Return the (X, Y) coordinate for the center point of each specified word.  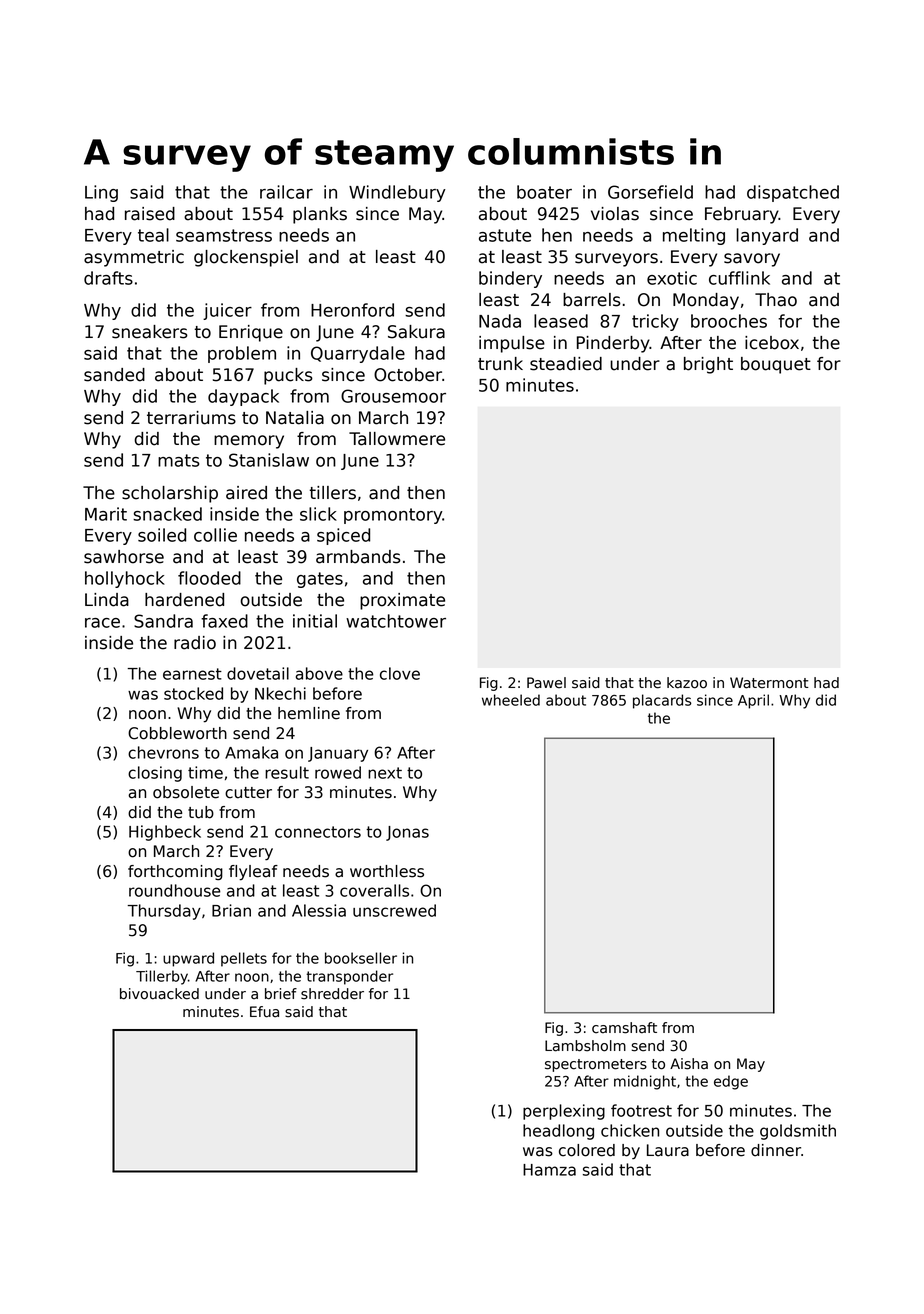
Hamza (549, 1170)
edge (731, 1082)
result (287, 772)
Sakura (416, 332)
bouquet (776, 365)
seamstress (224, 235)
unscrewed (394, 910)
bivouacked (159, 994)
